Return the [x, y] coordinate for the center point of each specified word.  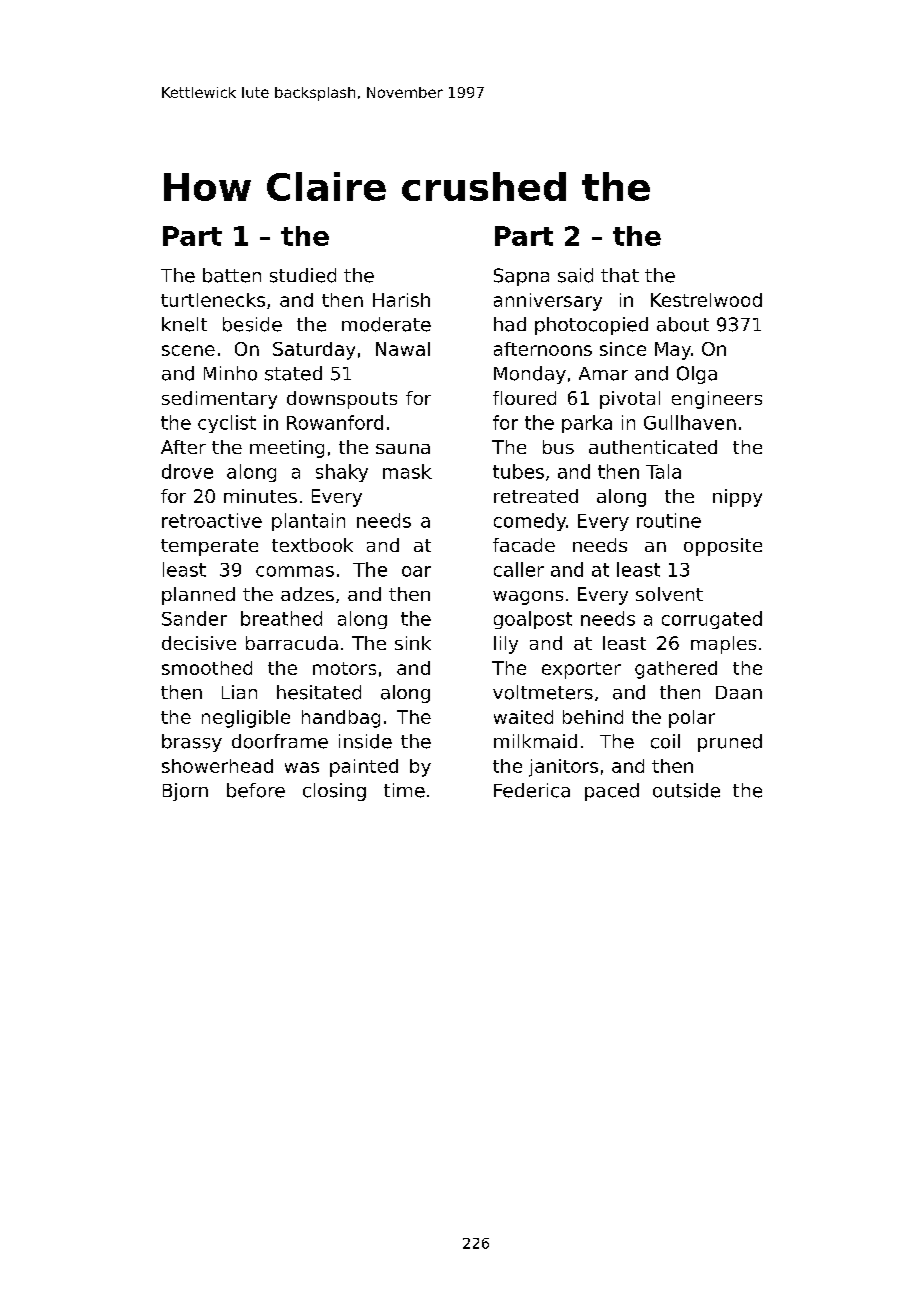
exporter [581, 670]
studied [303, 275]
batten [232, 275]
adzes [307, 594]
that [620, 275]
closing [334, 792]
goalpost [533, 620]
